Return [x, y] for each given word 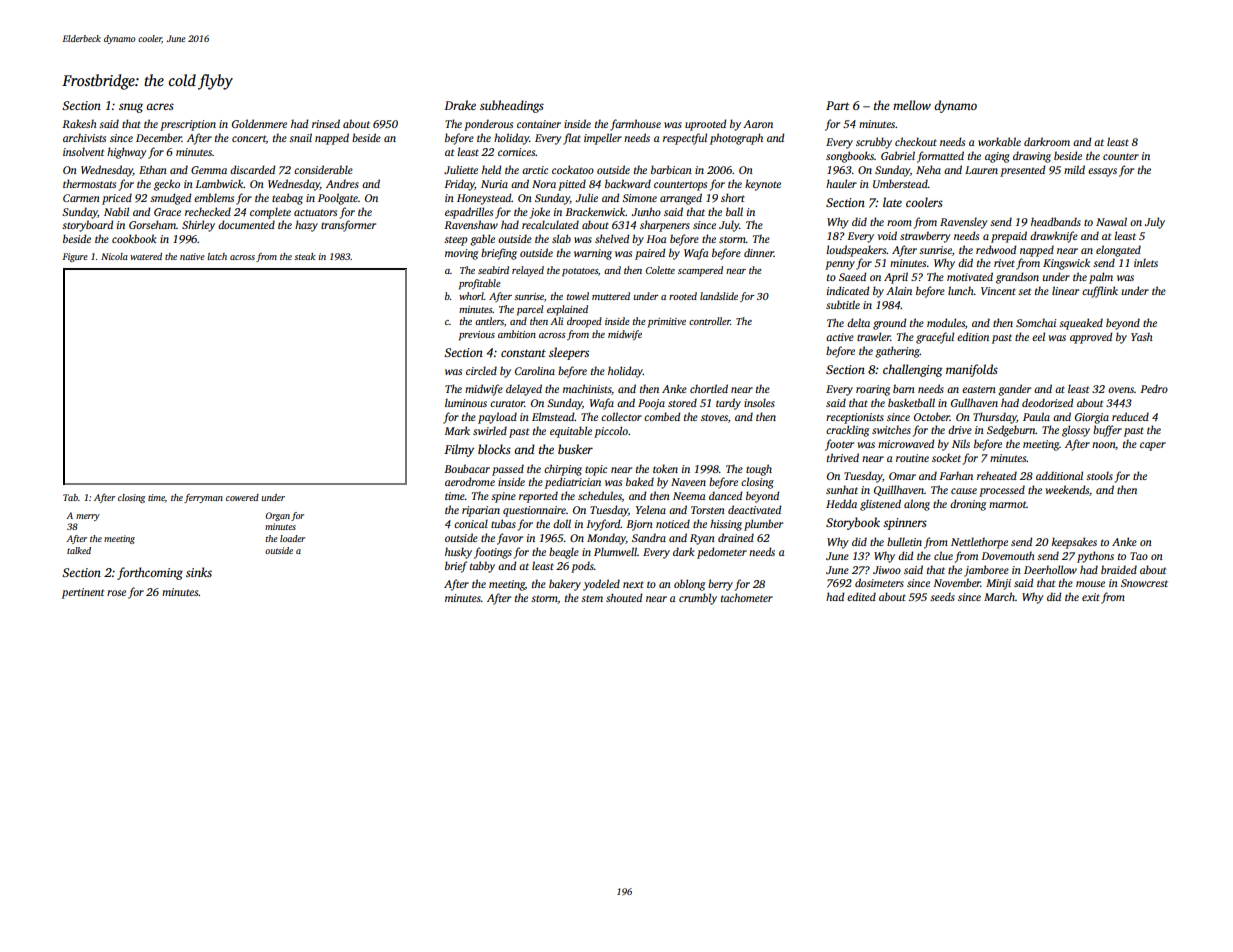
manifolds [972, 370]
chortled [709, 388]
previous [477, 336]
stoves [714, 417]
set [1024, 291]
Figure [75, 257]
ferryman [203, 498]
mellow [912, 105]
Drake [460, 105]
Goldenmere [259, 123]
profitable [480, 284]
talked [79, 550]
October [932, 416]
